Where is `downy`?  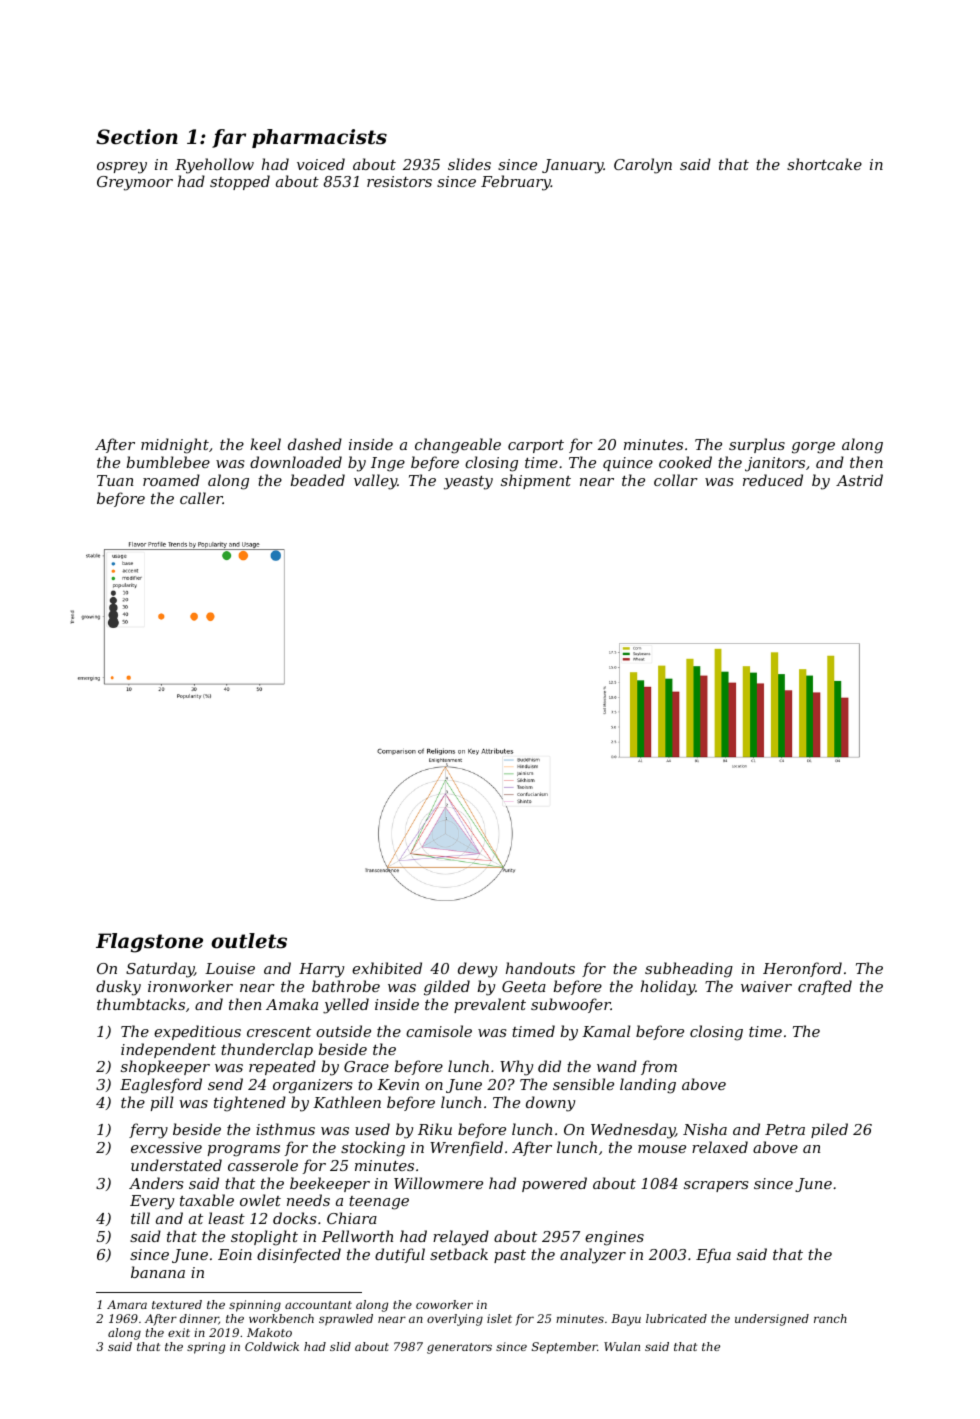 downy is located at coordinates (550, 1104).
